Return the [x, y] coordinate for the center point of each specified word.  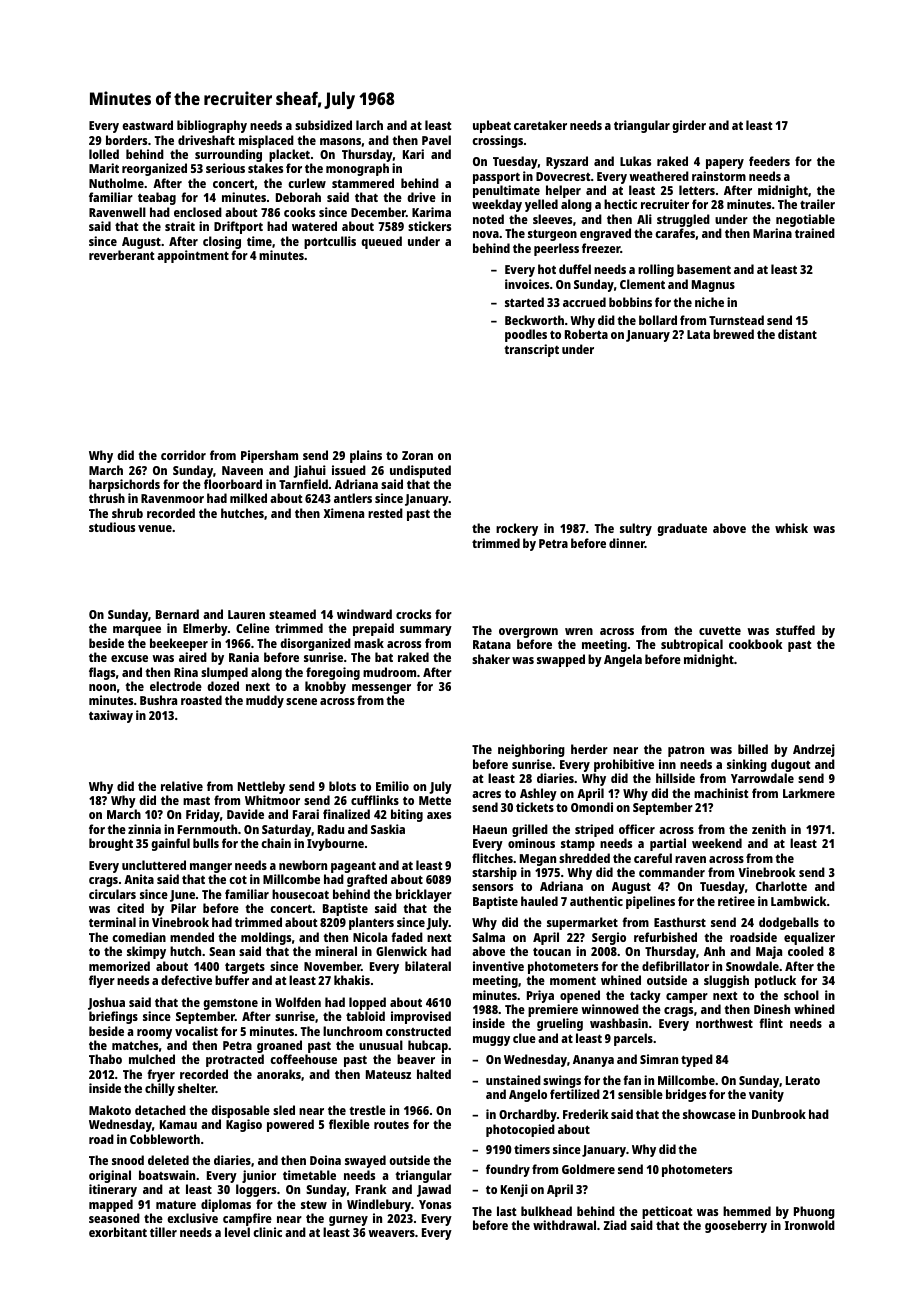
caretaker [540, 125]
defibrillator [675, 966]
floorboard [233, 484]
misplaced [266, 141]
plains [366, 456]
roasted [201, 700]
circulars [112, 894]
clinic [267, 1232]
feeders [769, 161]
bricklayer [424, 895]
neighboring [531, 750]
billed [753, 749]
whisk [791, 528]
